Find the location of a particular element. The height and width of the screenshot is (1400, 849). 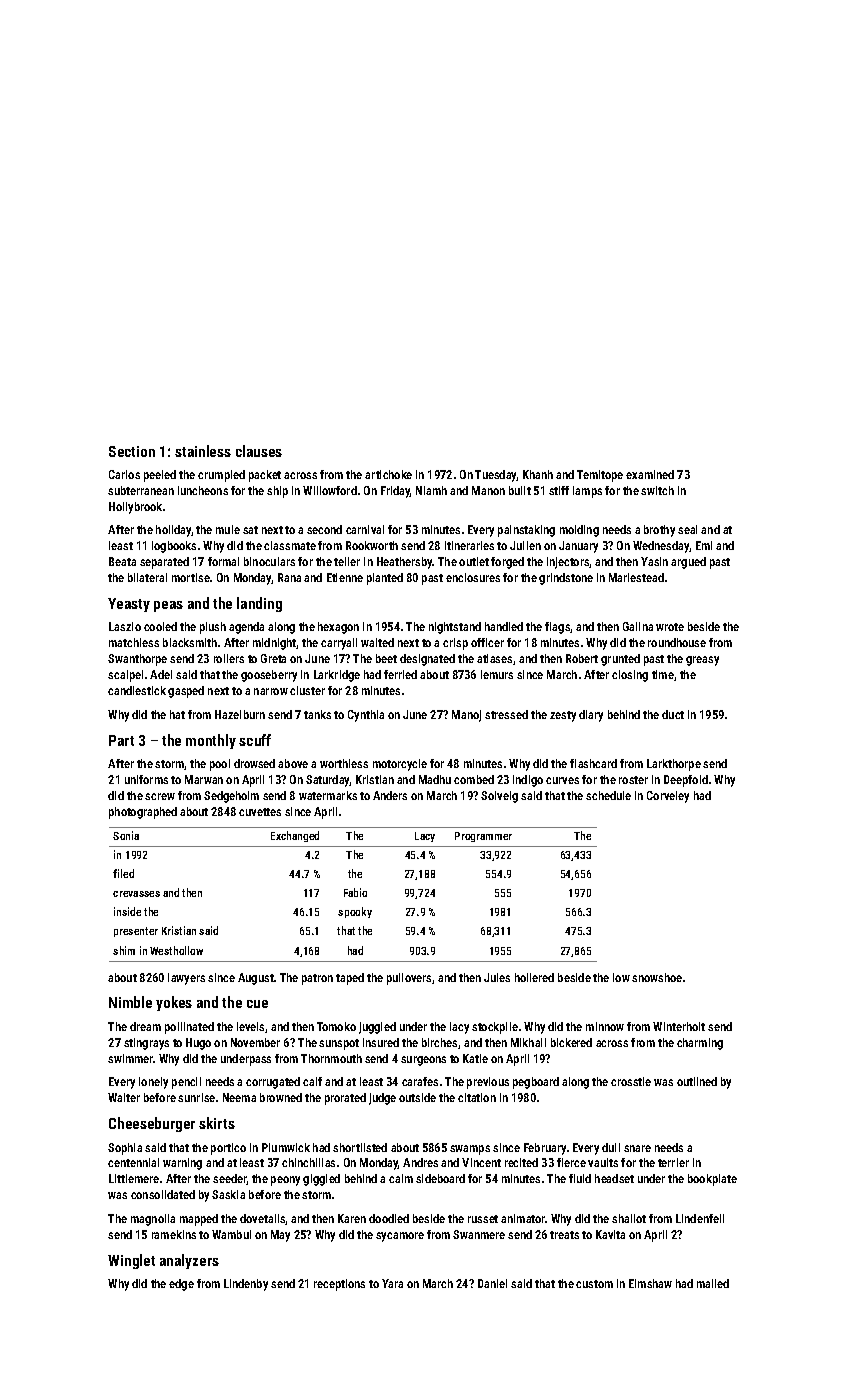

Fabio is located at coordinates (355, 892).
